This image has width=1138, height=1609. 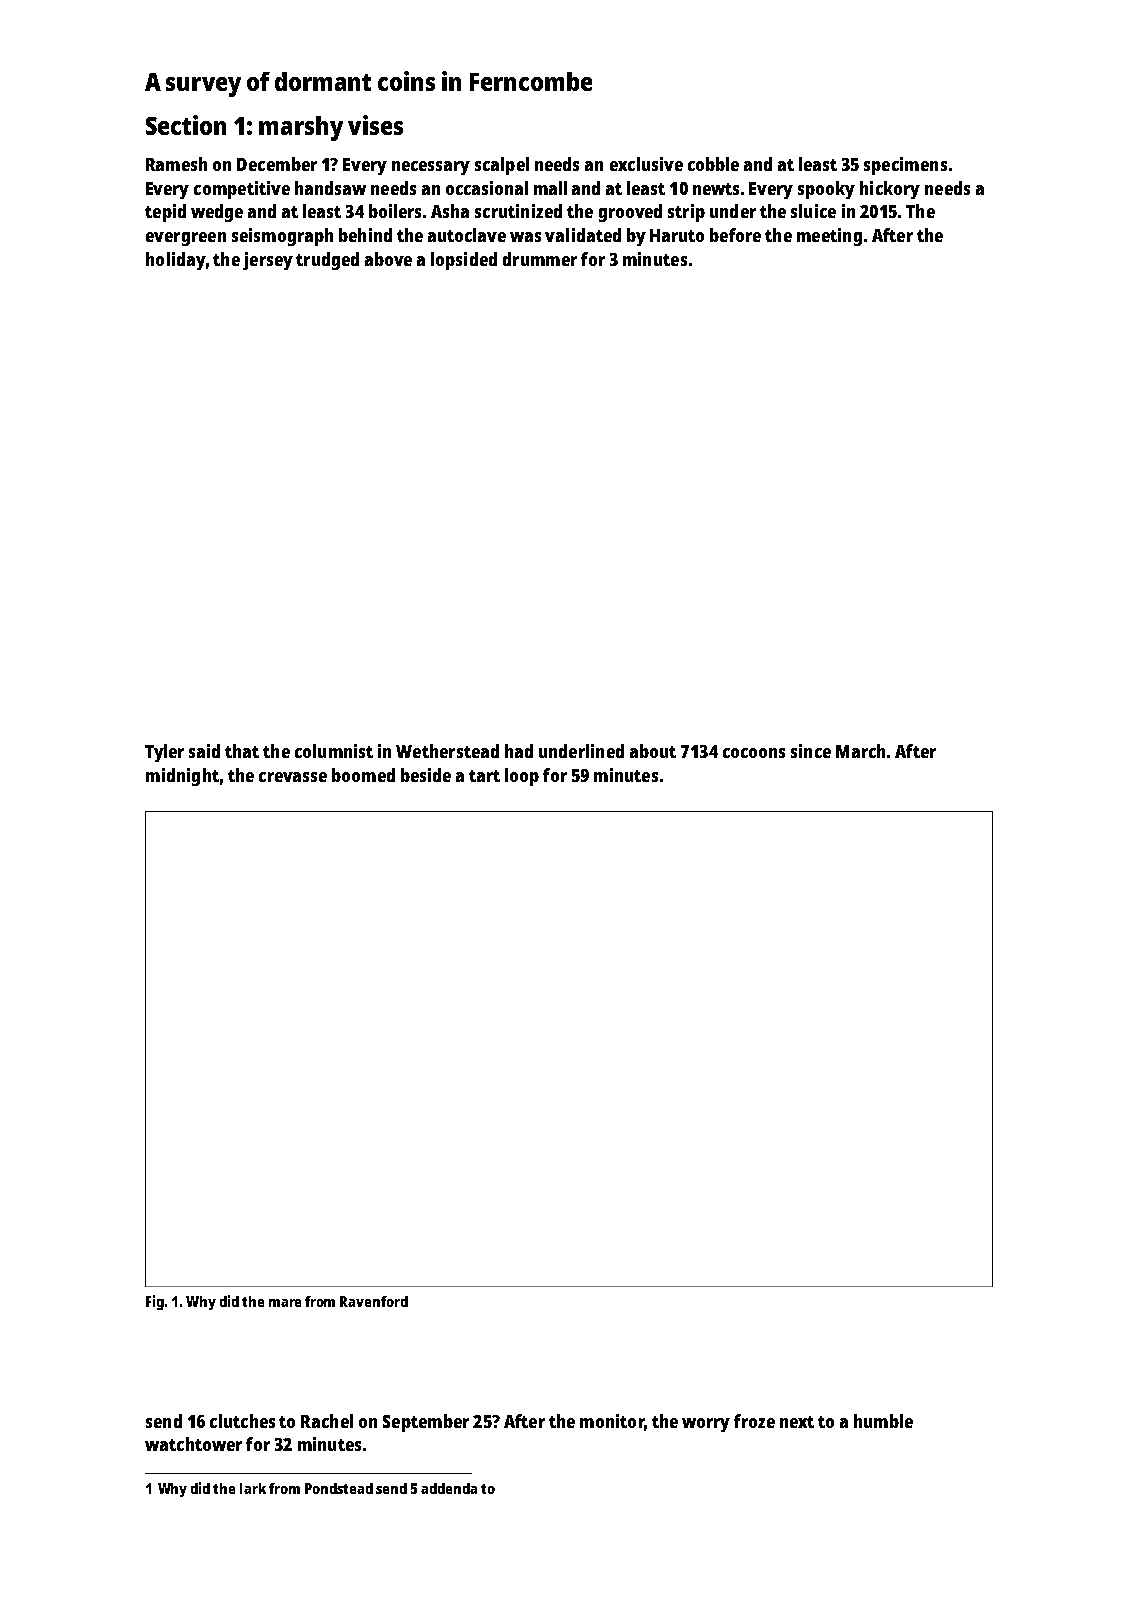 What do you see at coordinates (883, 1421) in the image?
I see `humble` at bounding box center [883, 1421].
